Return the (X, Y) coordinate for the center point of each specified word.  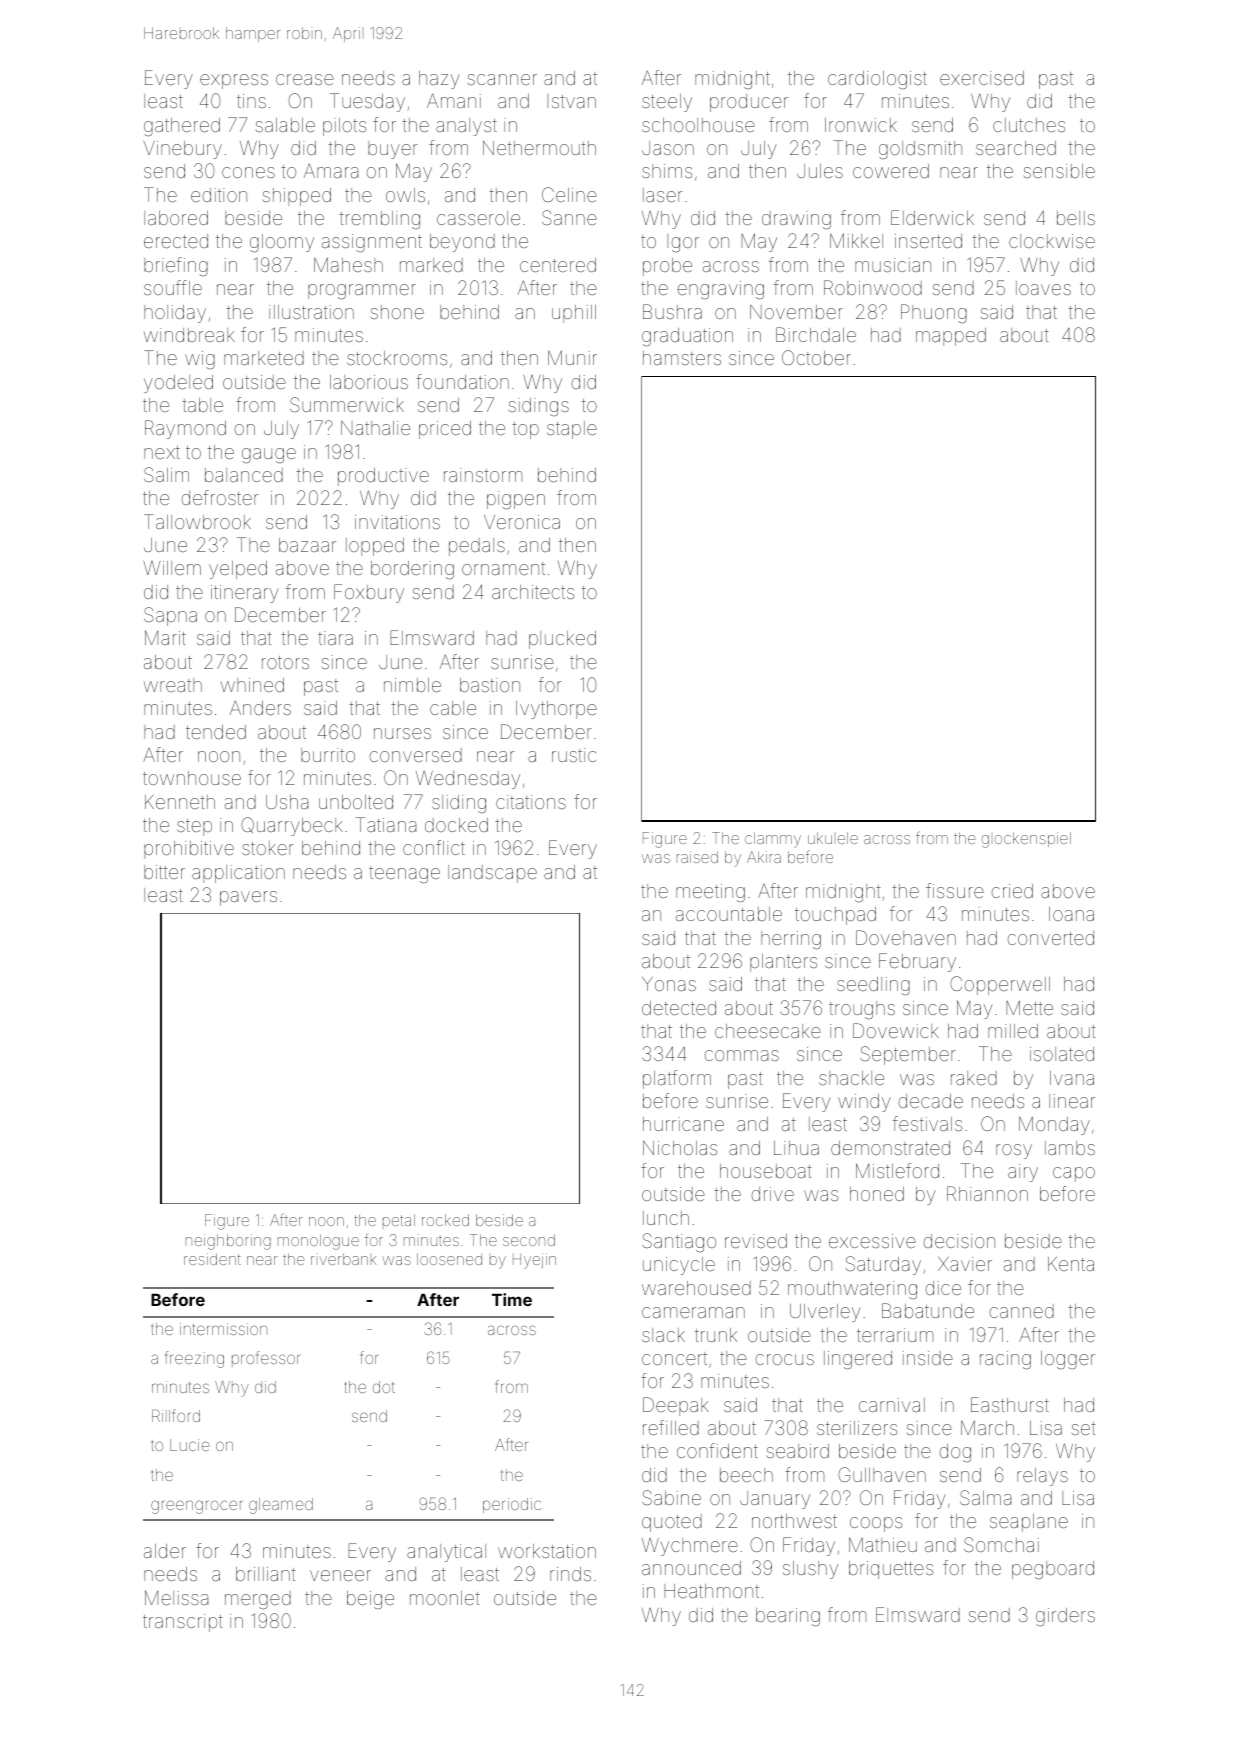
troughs (862, 1010)
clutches (1029, 125)
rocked (445, 1220)
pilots (344, 127)
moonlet (445, 1598)
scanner (502, 79)
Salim (166, 474)
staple (572, 430)
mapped (951, 337)
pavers (248, 898)
